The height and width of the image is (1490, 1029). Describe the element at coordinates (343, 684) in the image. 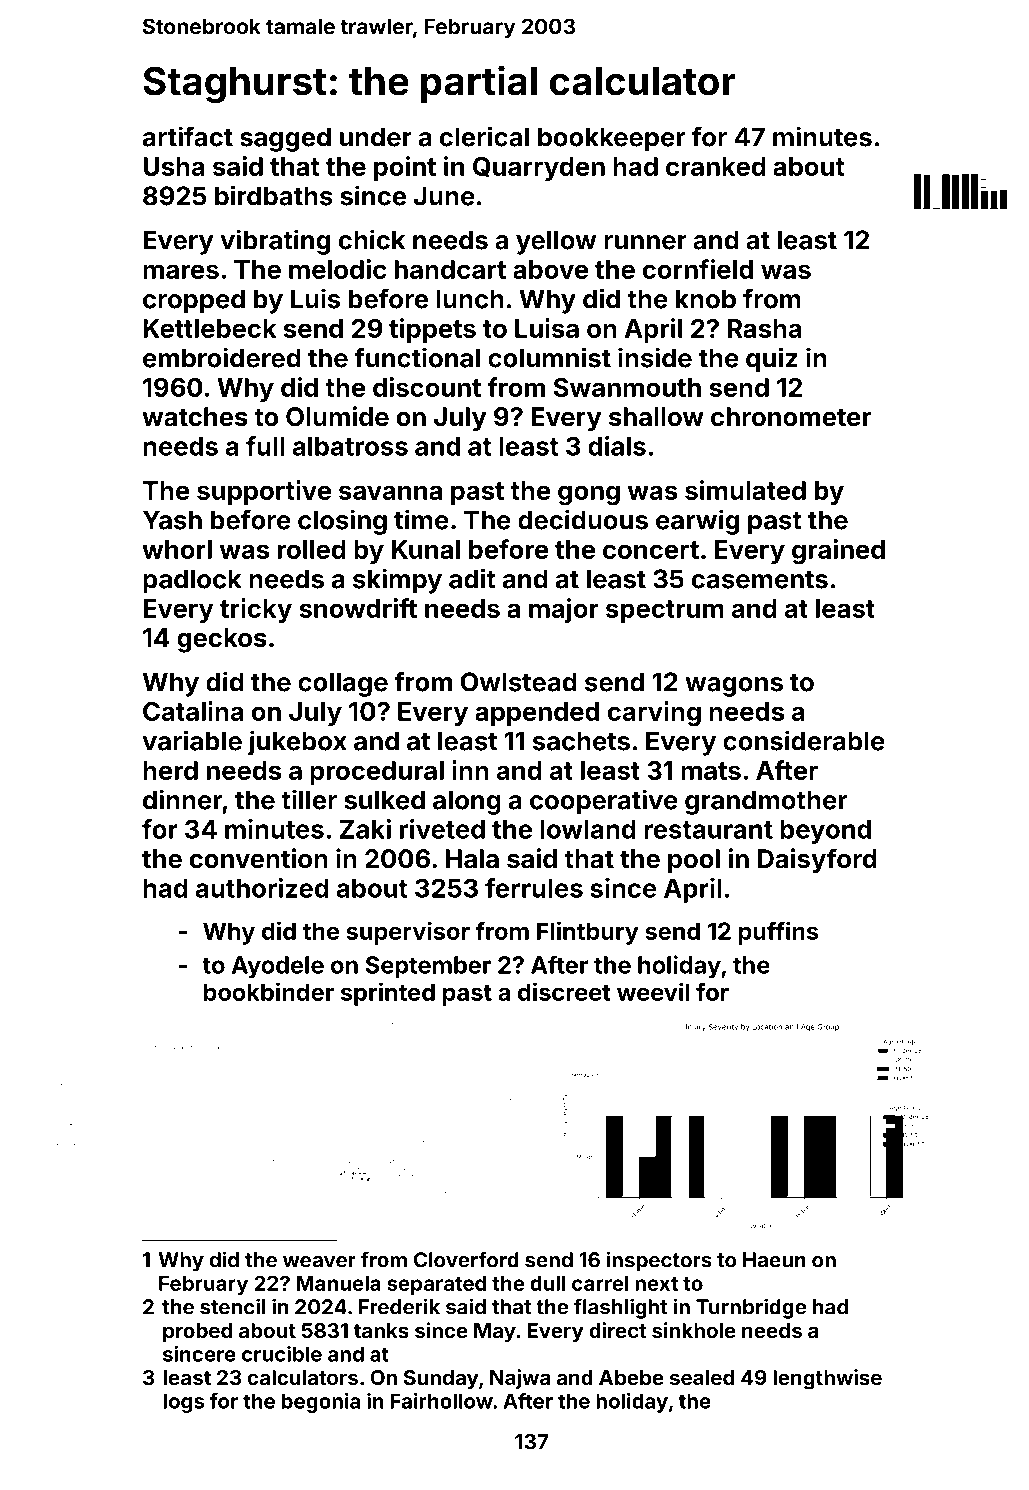

I see `collage` at that location.
